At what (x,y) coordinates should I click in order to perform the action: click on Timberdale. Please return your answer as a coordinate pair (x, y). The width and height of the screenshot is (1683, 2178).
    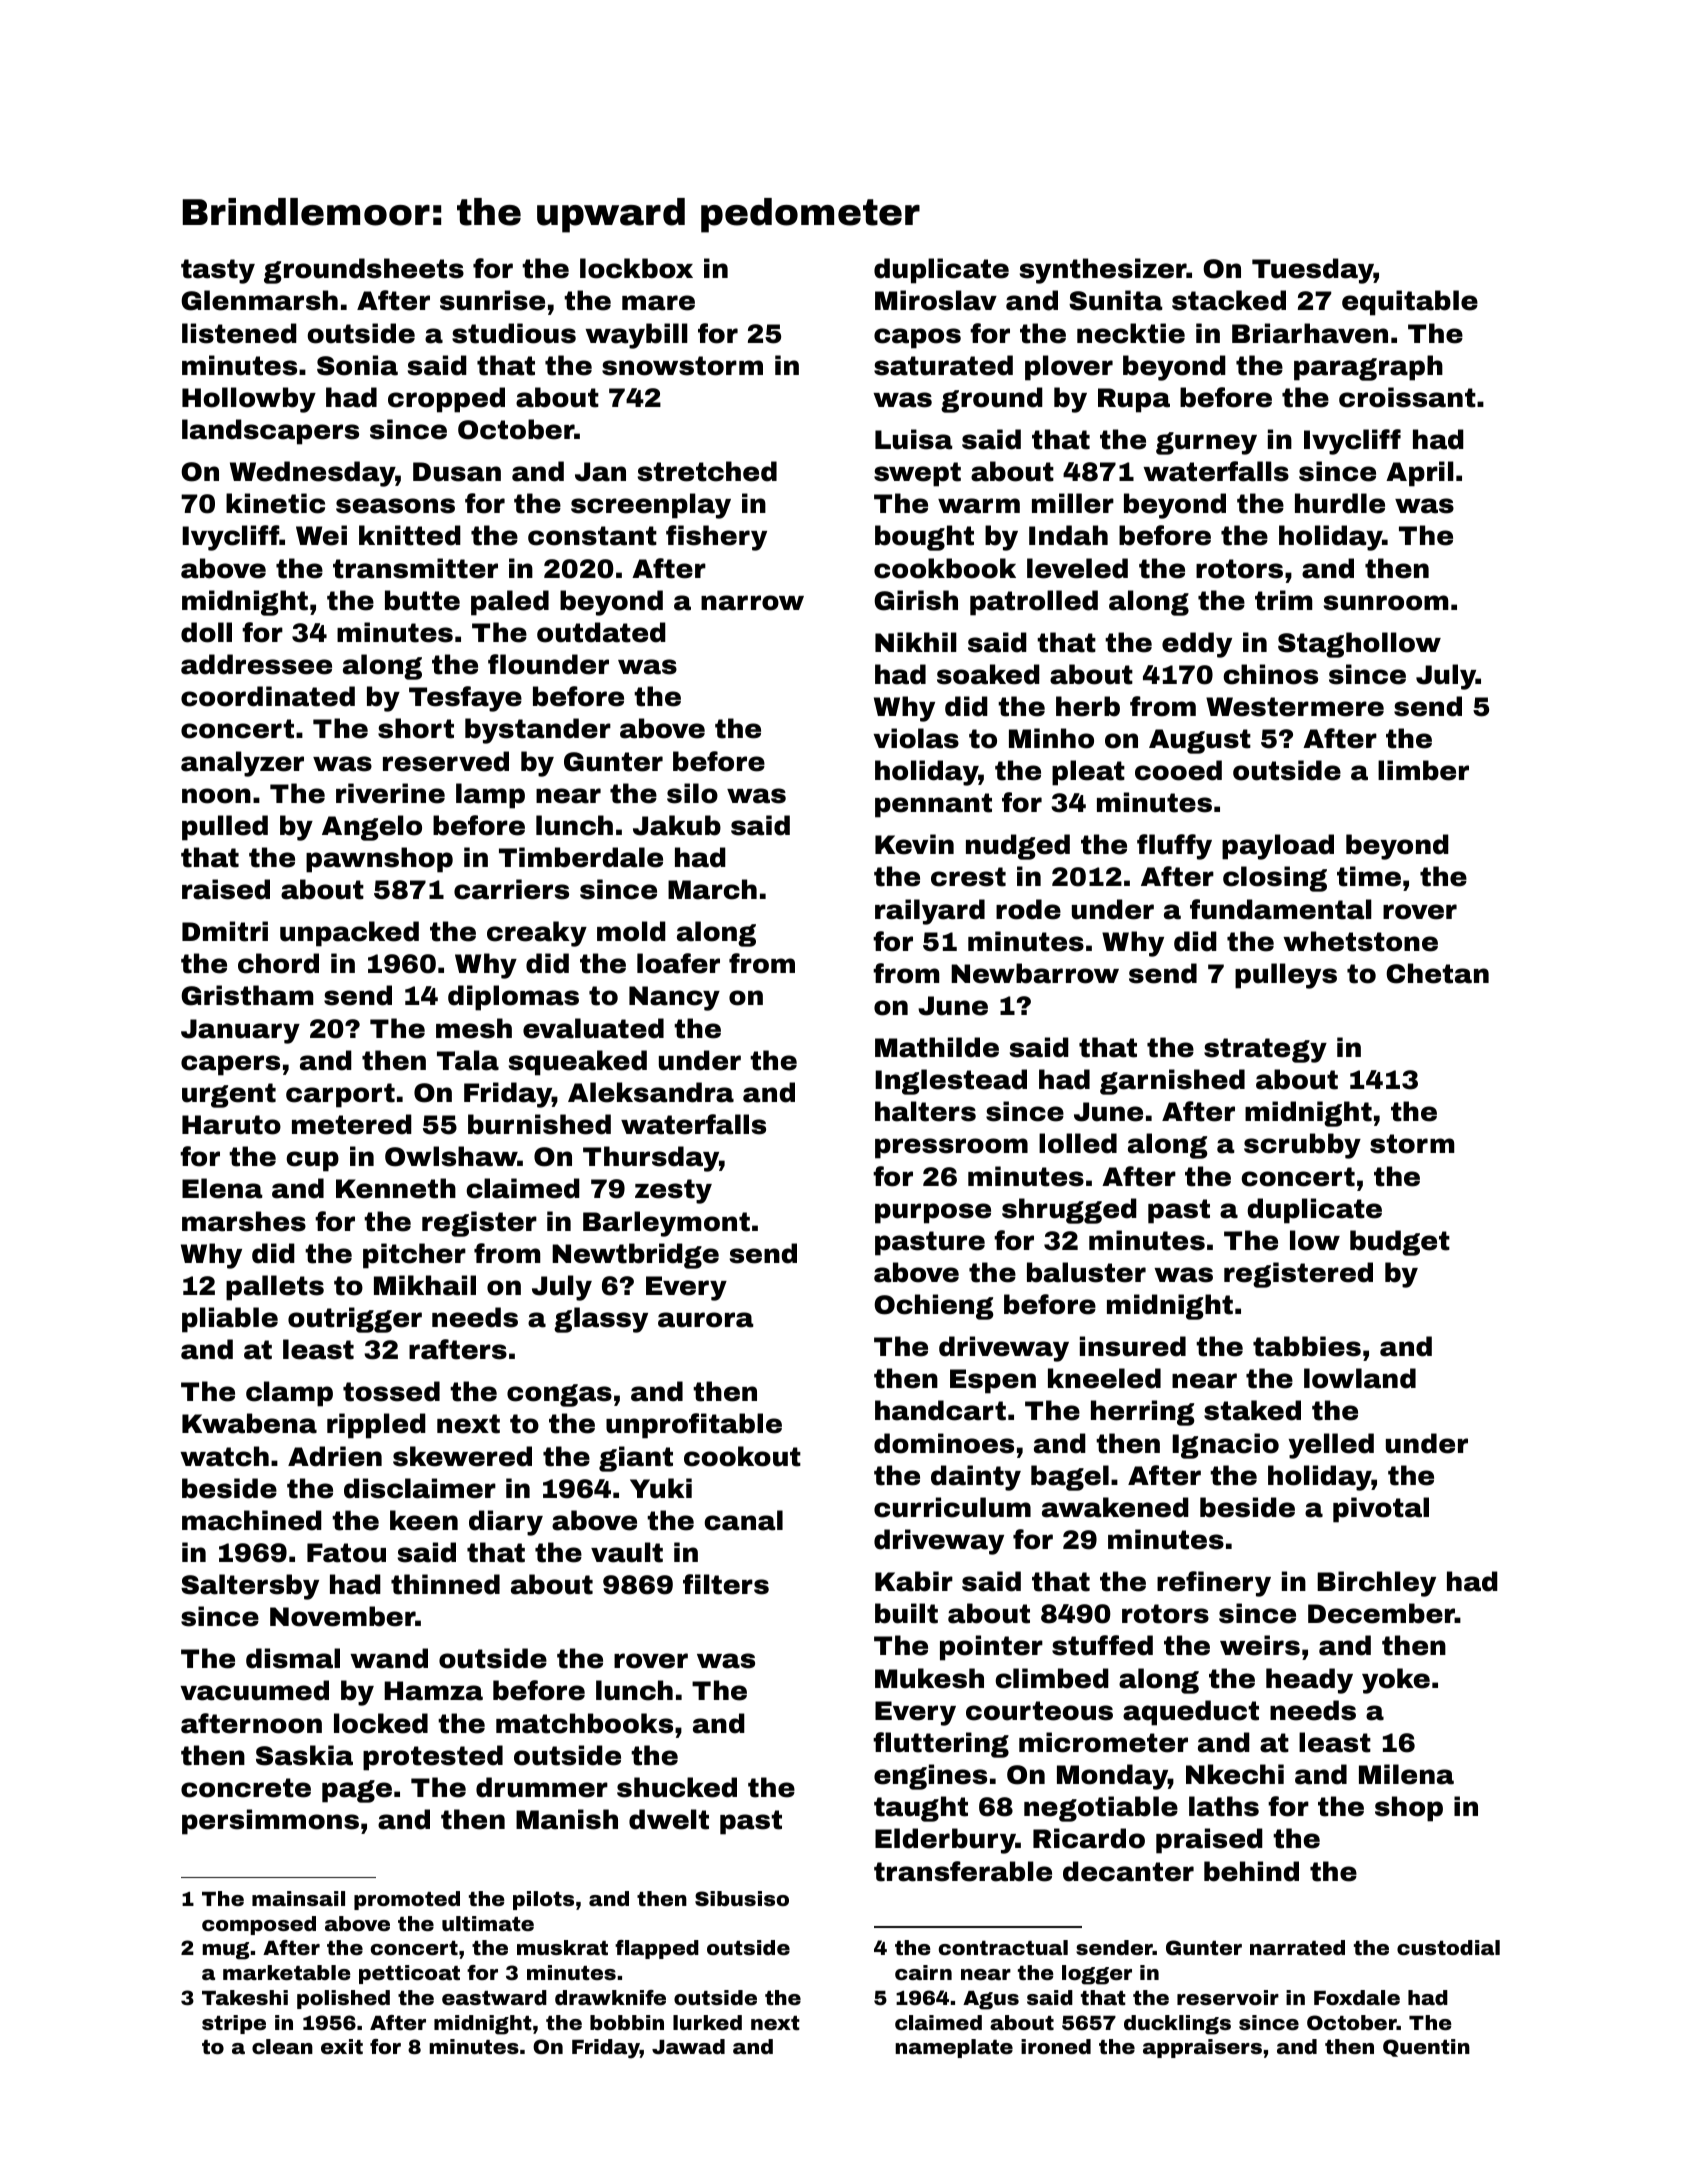
    Looking at the image, I should click on (581, 857).
